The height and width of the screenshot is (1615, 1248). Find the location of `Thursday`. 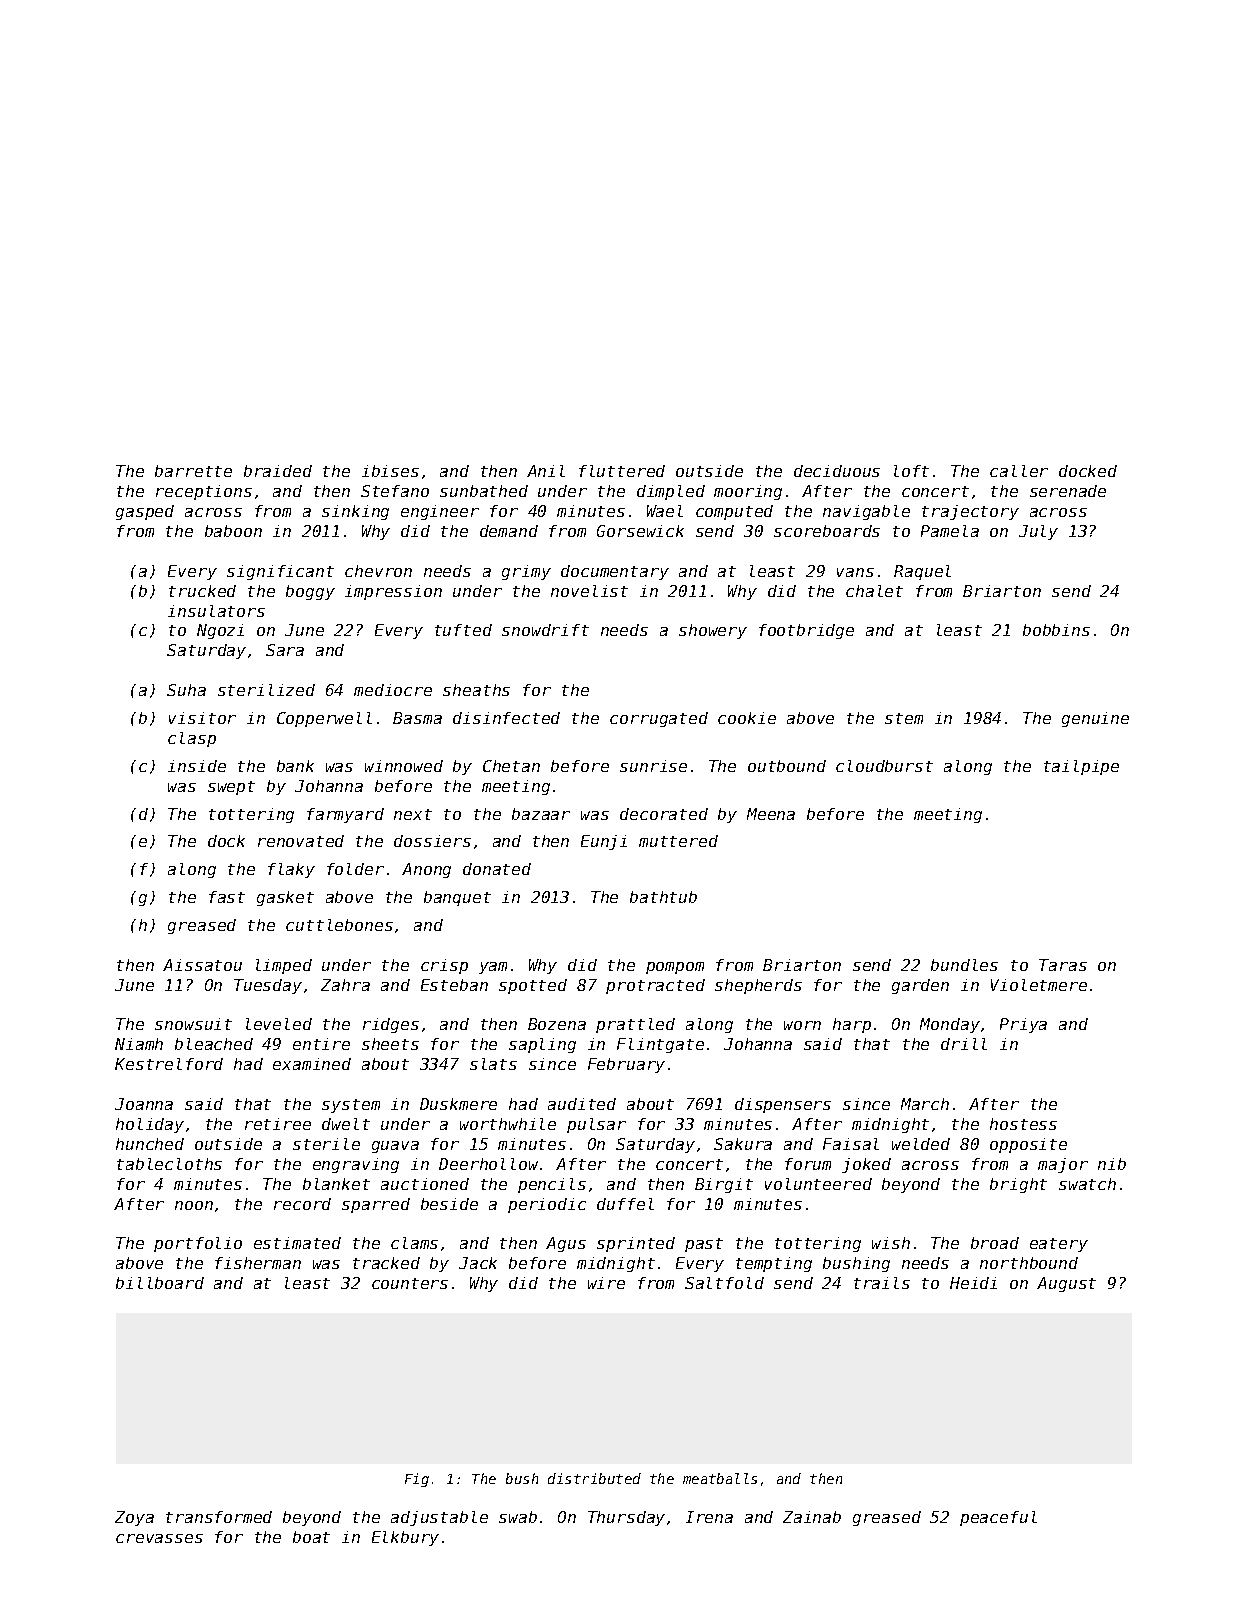

Thursday is located at coordinates (626, 1518).
